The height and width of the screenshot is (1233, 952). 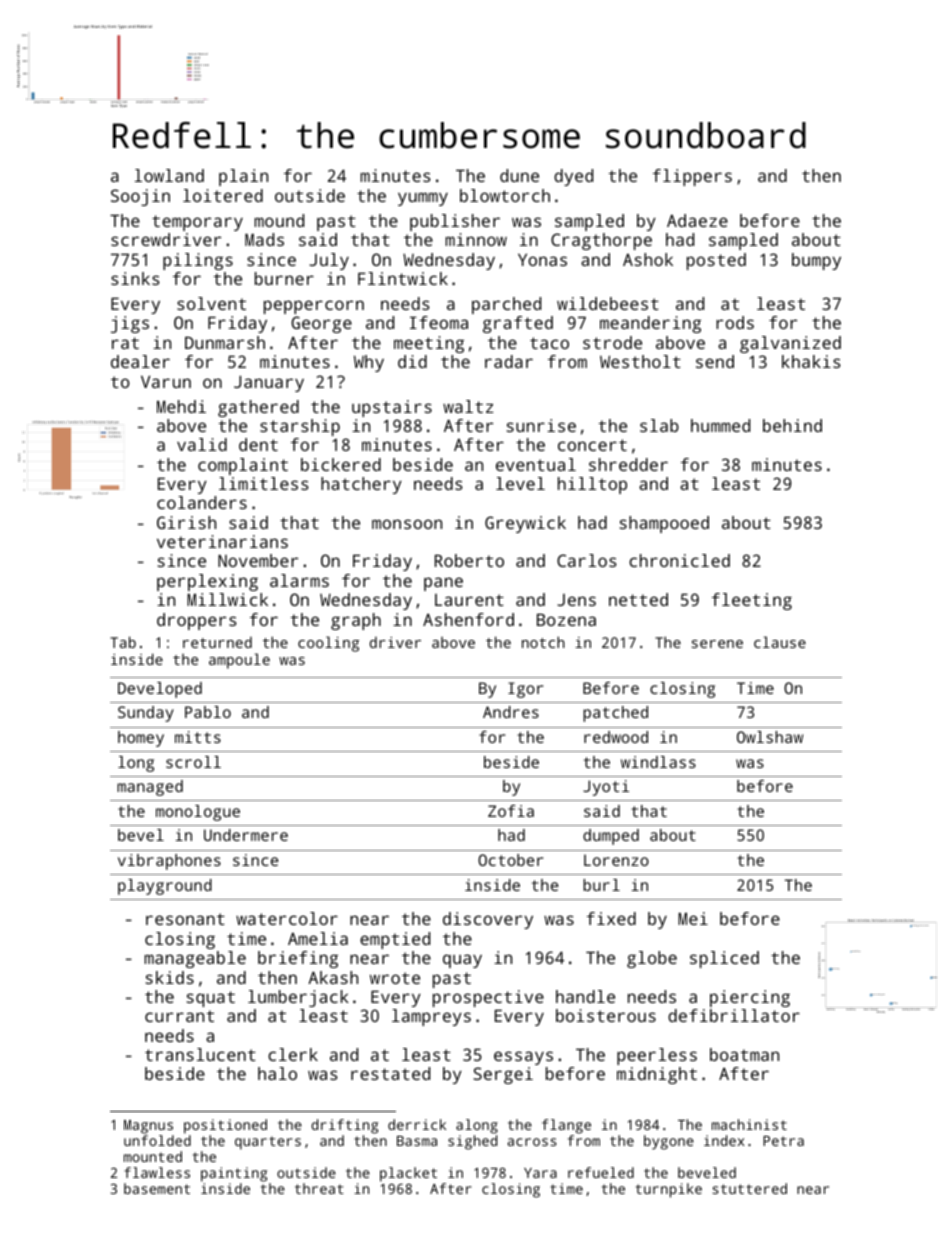 I want to click on emptied, so click(x=395, y=940).
